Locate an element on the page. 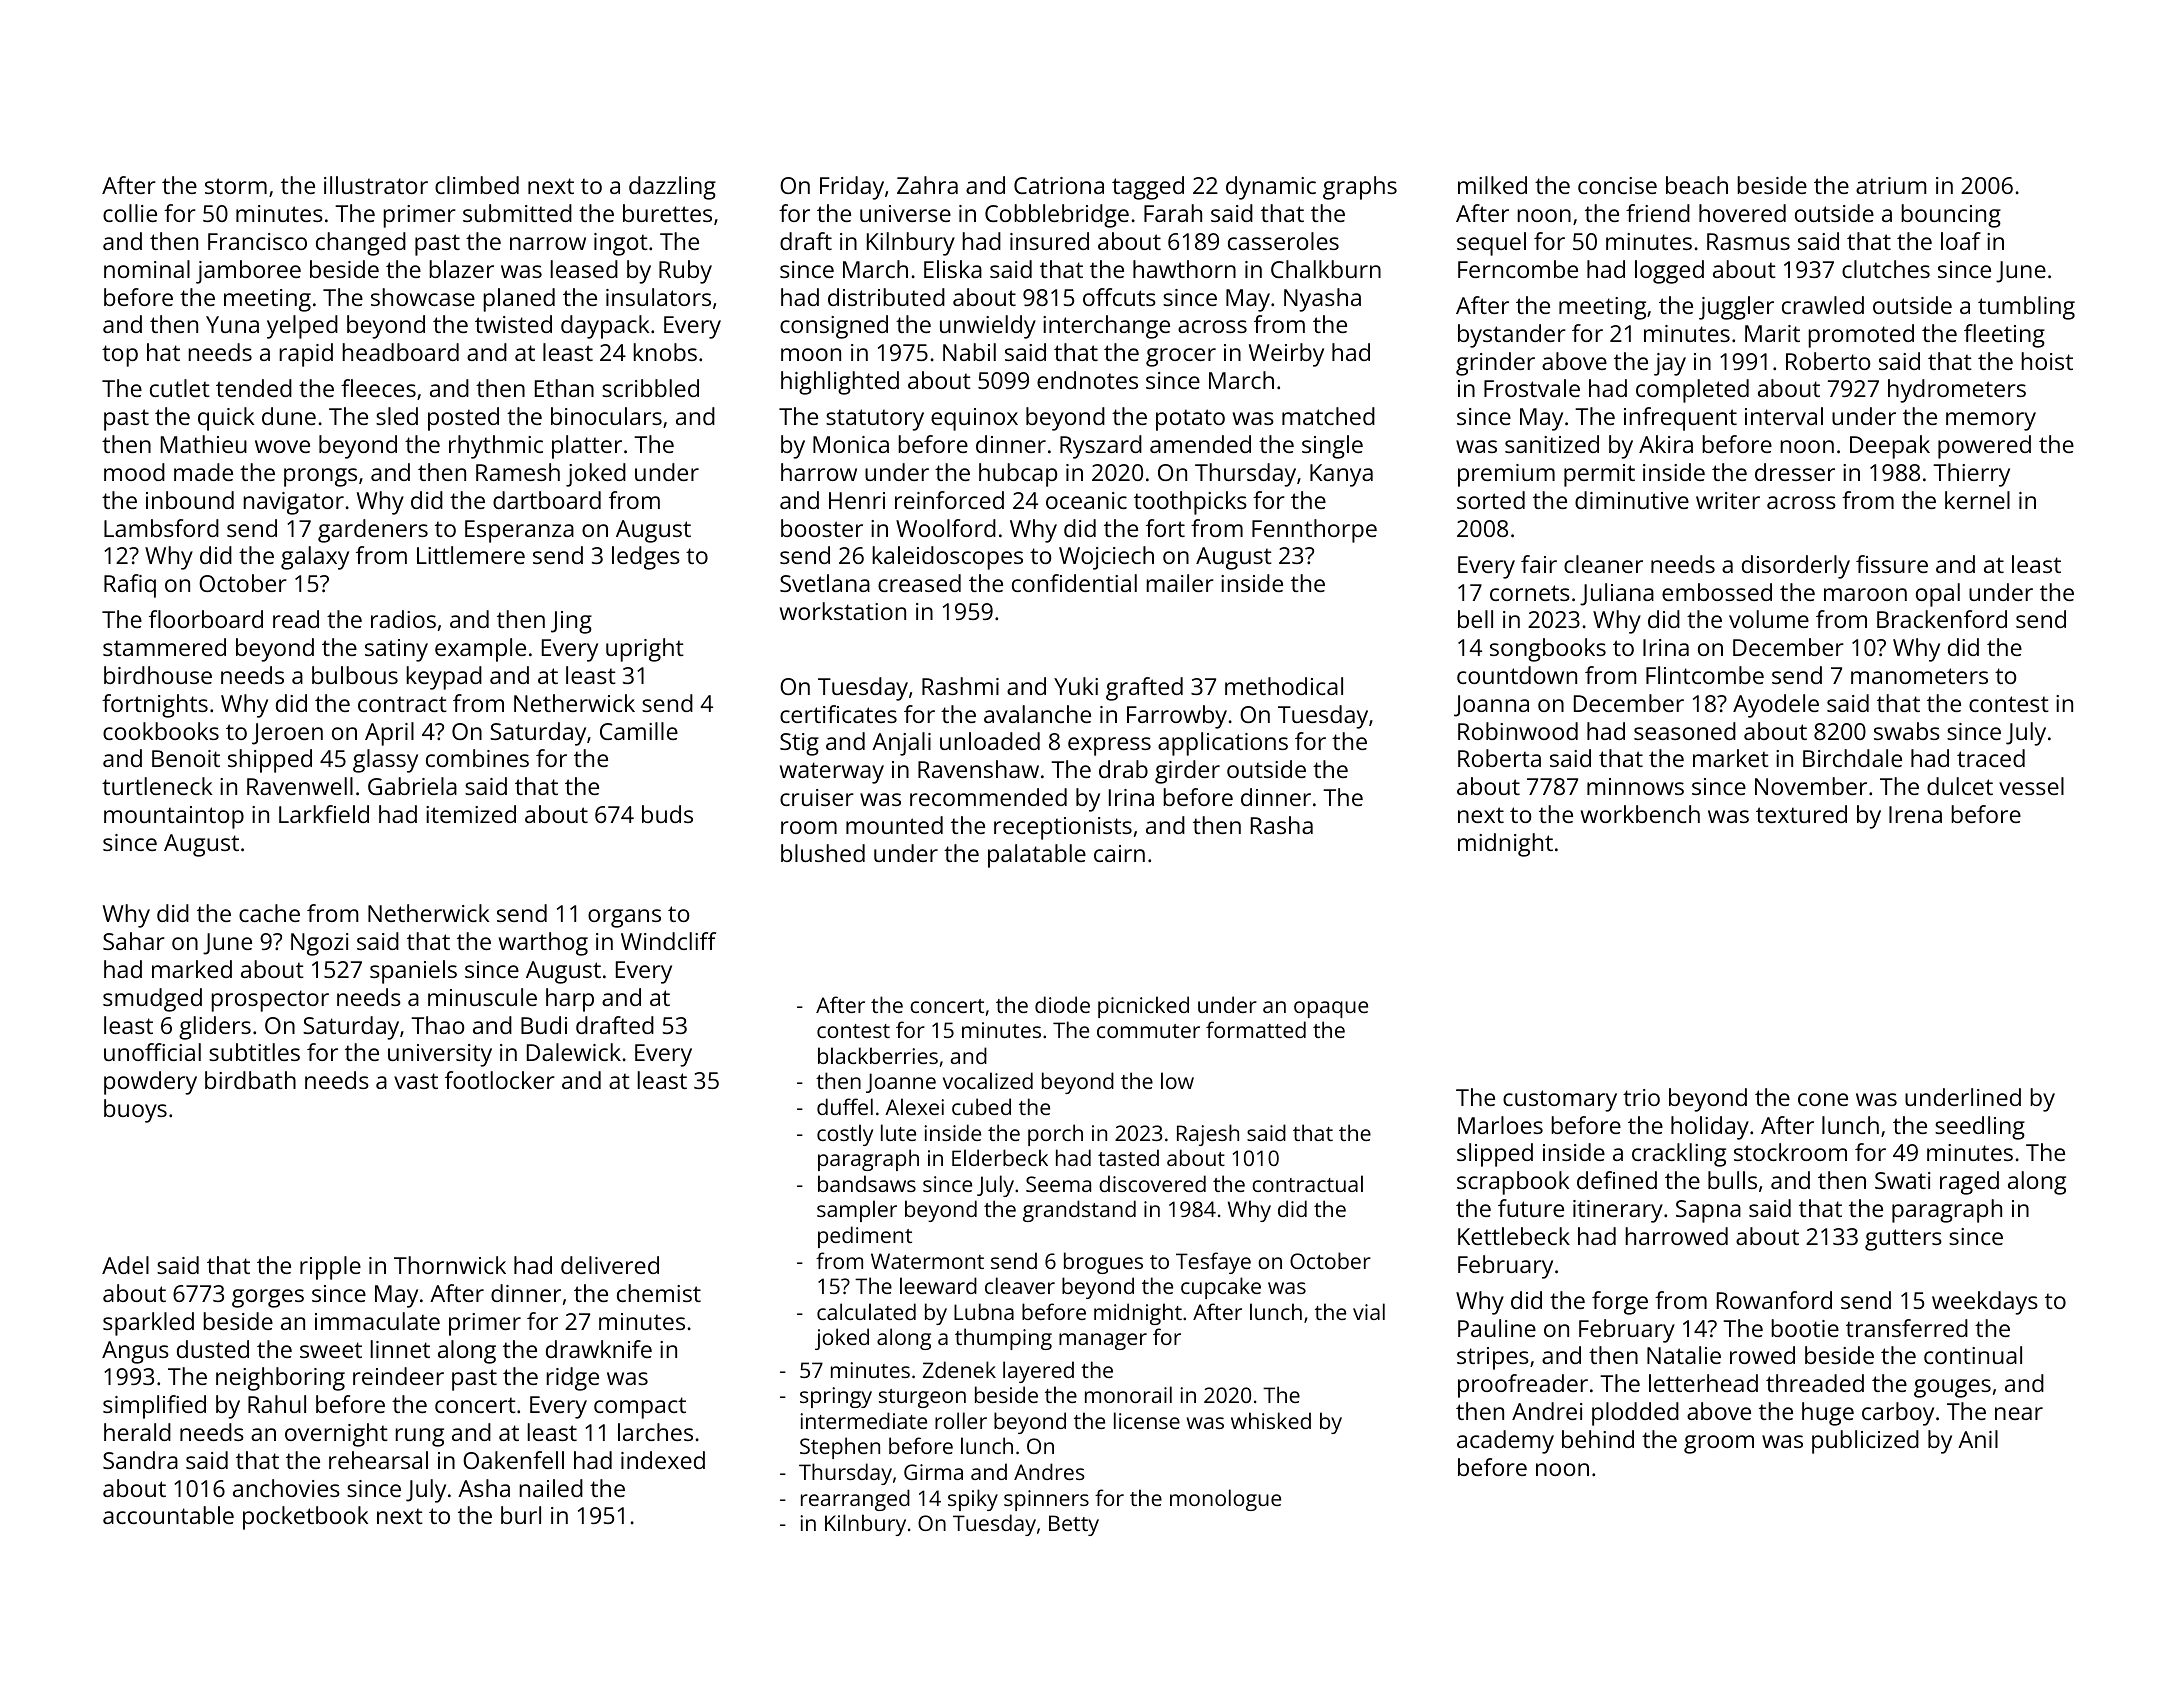 The width and height of the document is (2178, 1683). weekdays is located at coordinates (1985, 1303).
